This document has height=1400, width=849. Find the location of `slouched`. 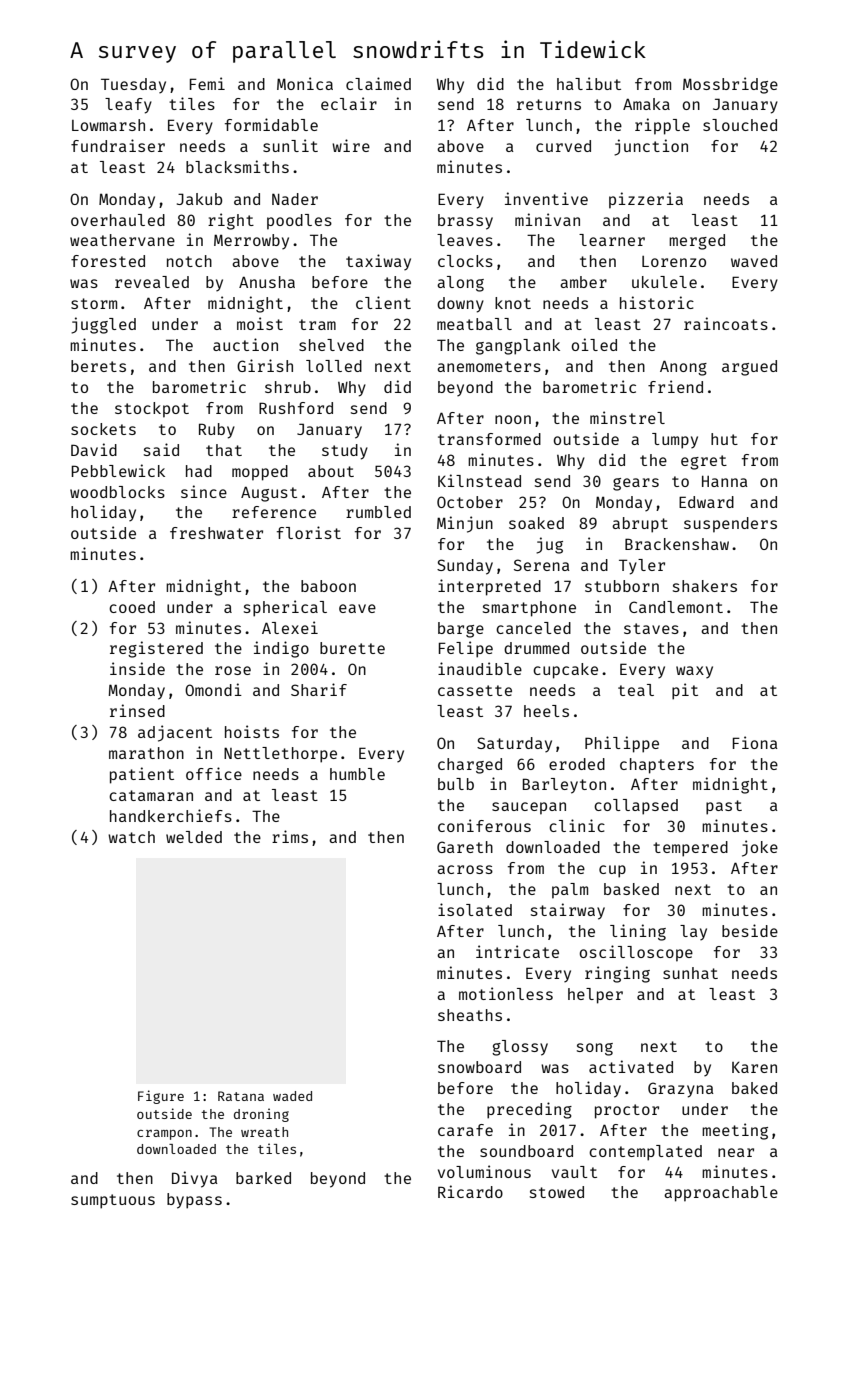

slouched is located at coordinates (740, 125).
